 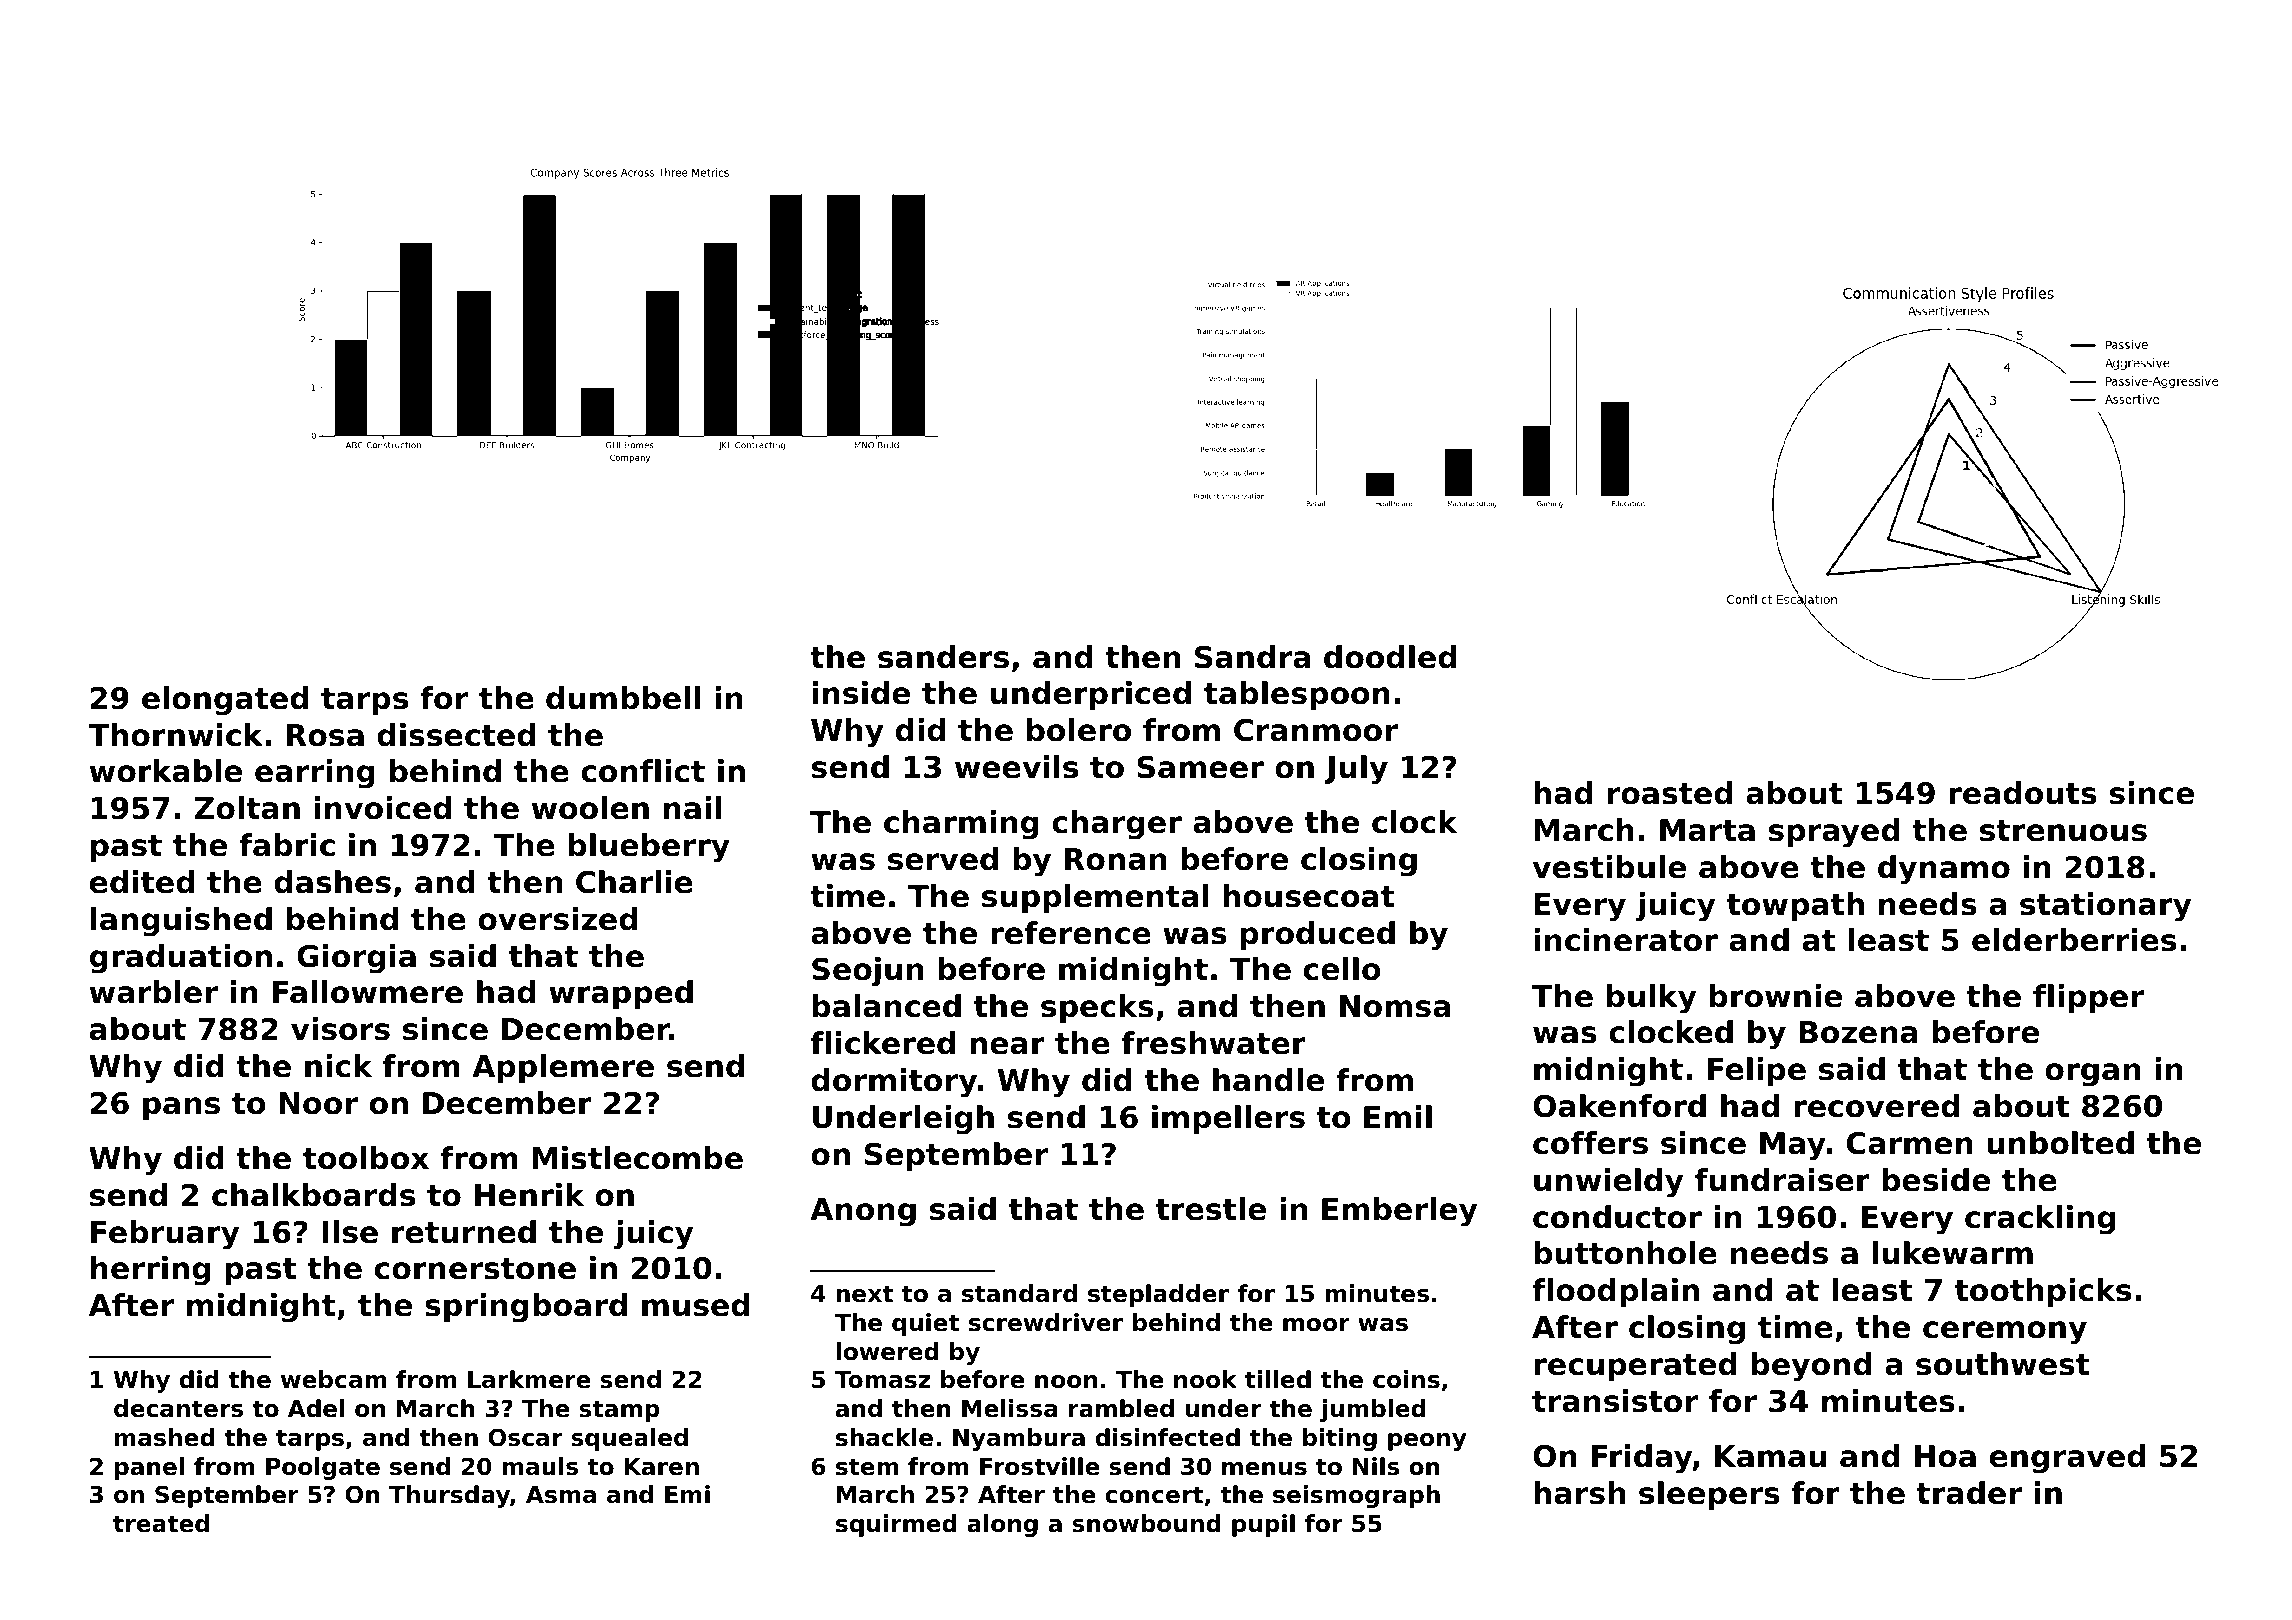 What do you see at coordinates (161, 1523) in the page?
I see `treated` at bounding box center [161, 1523].
